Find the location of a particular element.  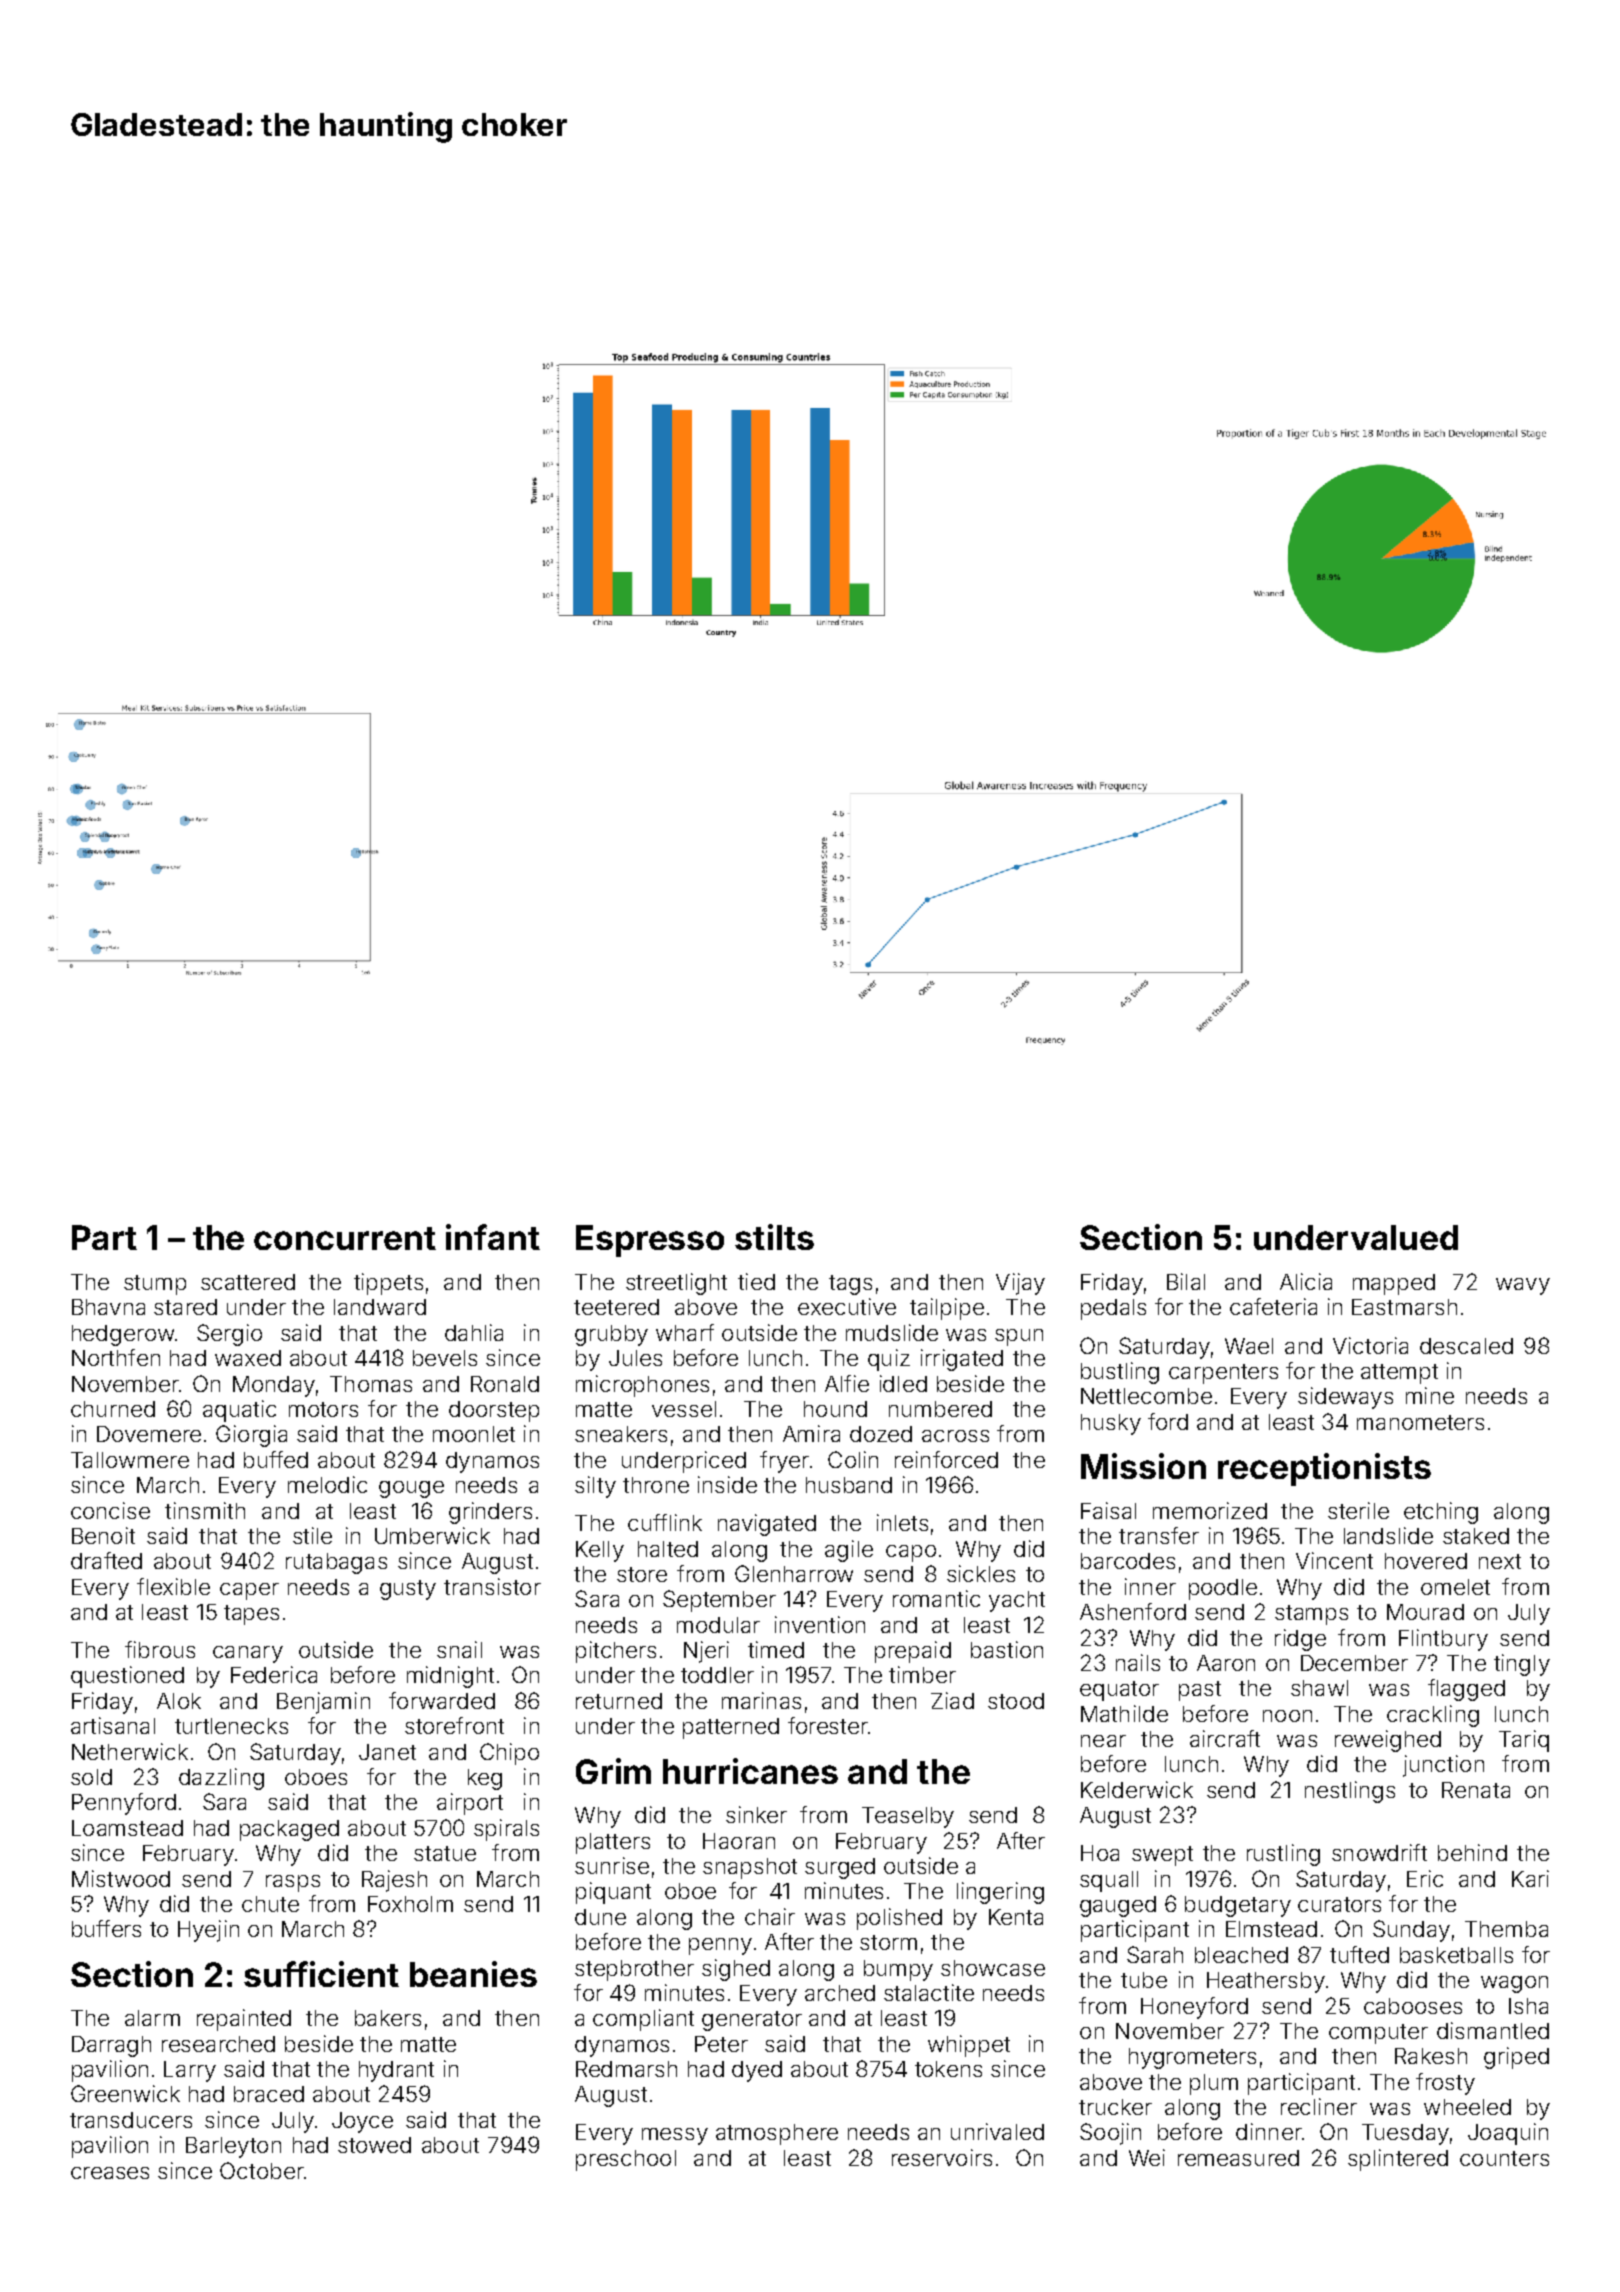

microphones is located at coordinates (642, 1386).
